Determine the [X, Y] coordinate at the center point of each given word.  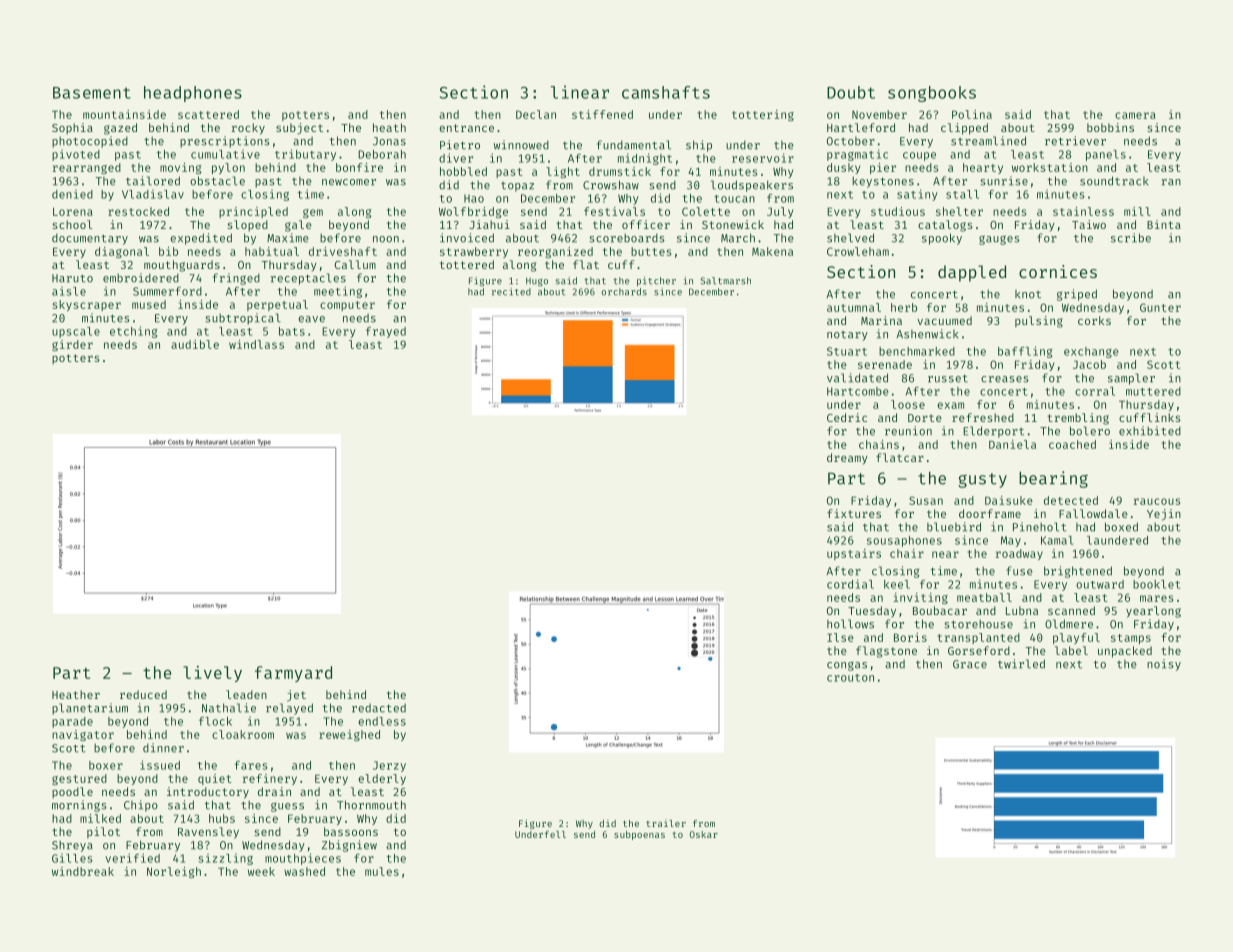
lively [212, 674]
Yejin [1164, 515]
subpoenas [639, 835]
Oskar [703, 834]
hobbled [463, 171]
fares [251, 765]
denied [72, 194]
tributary [305, 155]
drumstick [620, 171]
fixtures [854, 513]
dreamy [847, 458]
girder [72, 345]
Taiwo [1089, 224]
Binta [1164, 224]
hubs [222, 818]
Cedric [847, 417]
